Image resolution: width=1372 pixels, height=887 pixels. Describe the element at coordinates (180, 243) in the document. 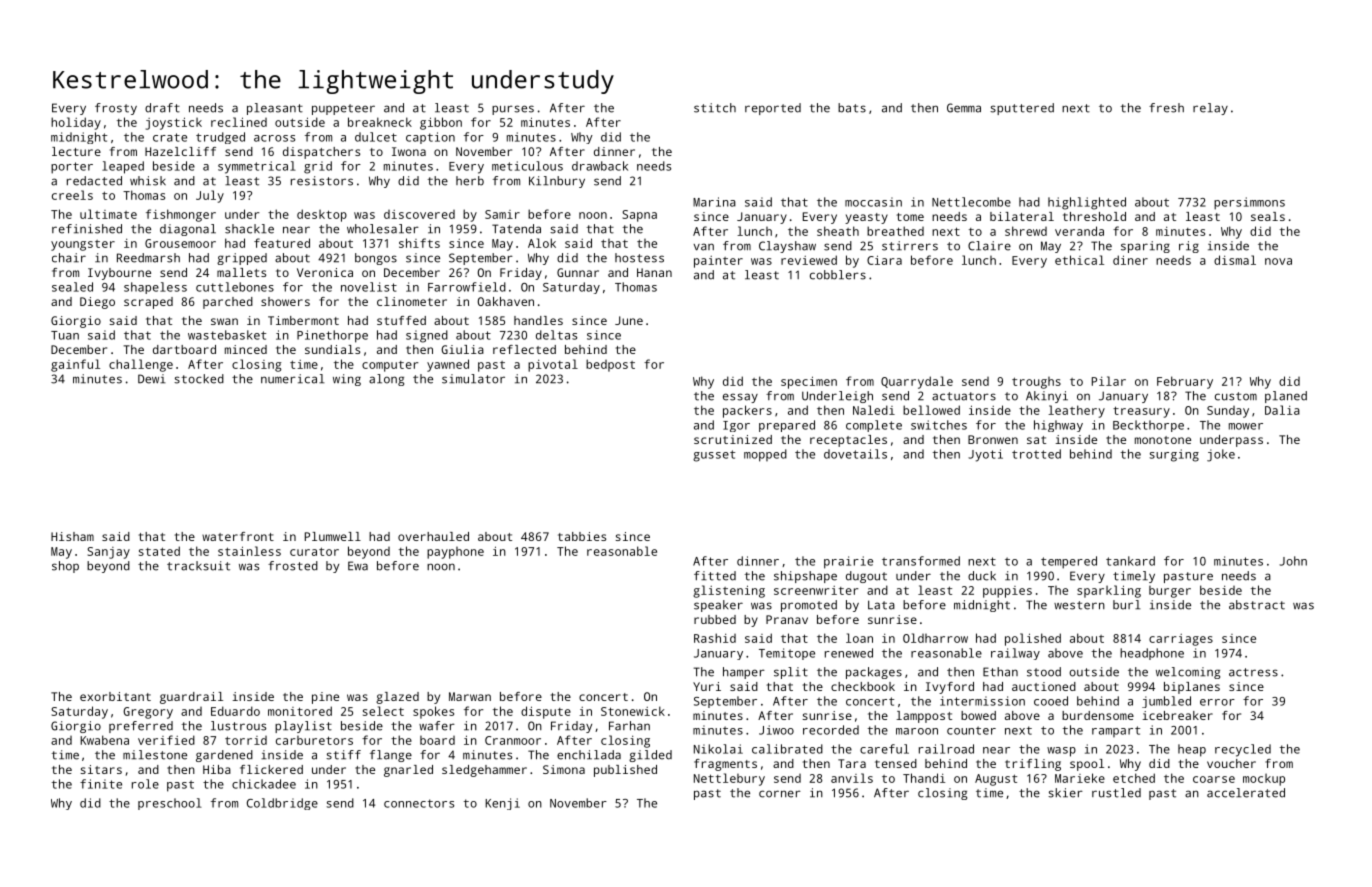

I see `Grousemoor` at that location.
